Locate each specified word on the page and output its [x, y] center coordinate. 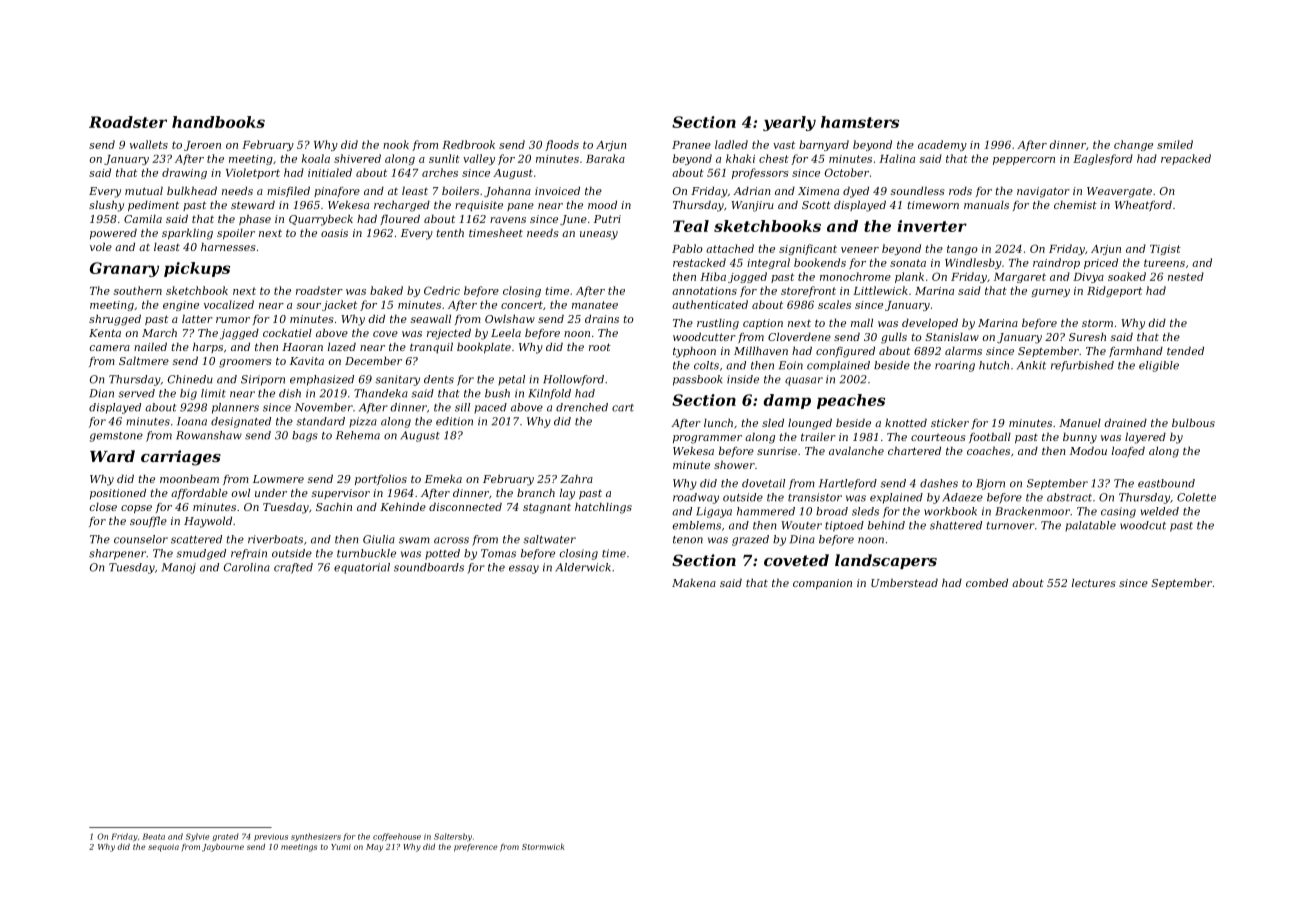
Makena [694, 582]
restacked [699, 262]
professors [760, 173]
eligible [1159, 366]
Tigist [1165, 250]
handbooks [218, 122]
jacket [339, 305]
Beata [154, 836]
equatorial [362, 568]
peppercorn [1024, 161]
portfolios [381, 480]
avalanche [856, 450]
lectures [1094, 582]
